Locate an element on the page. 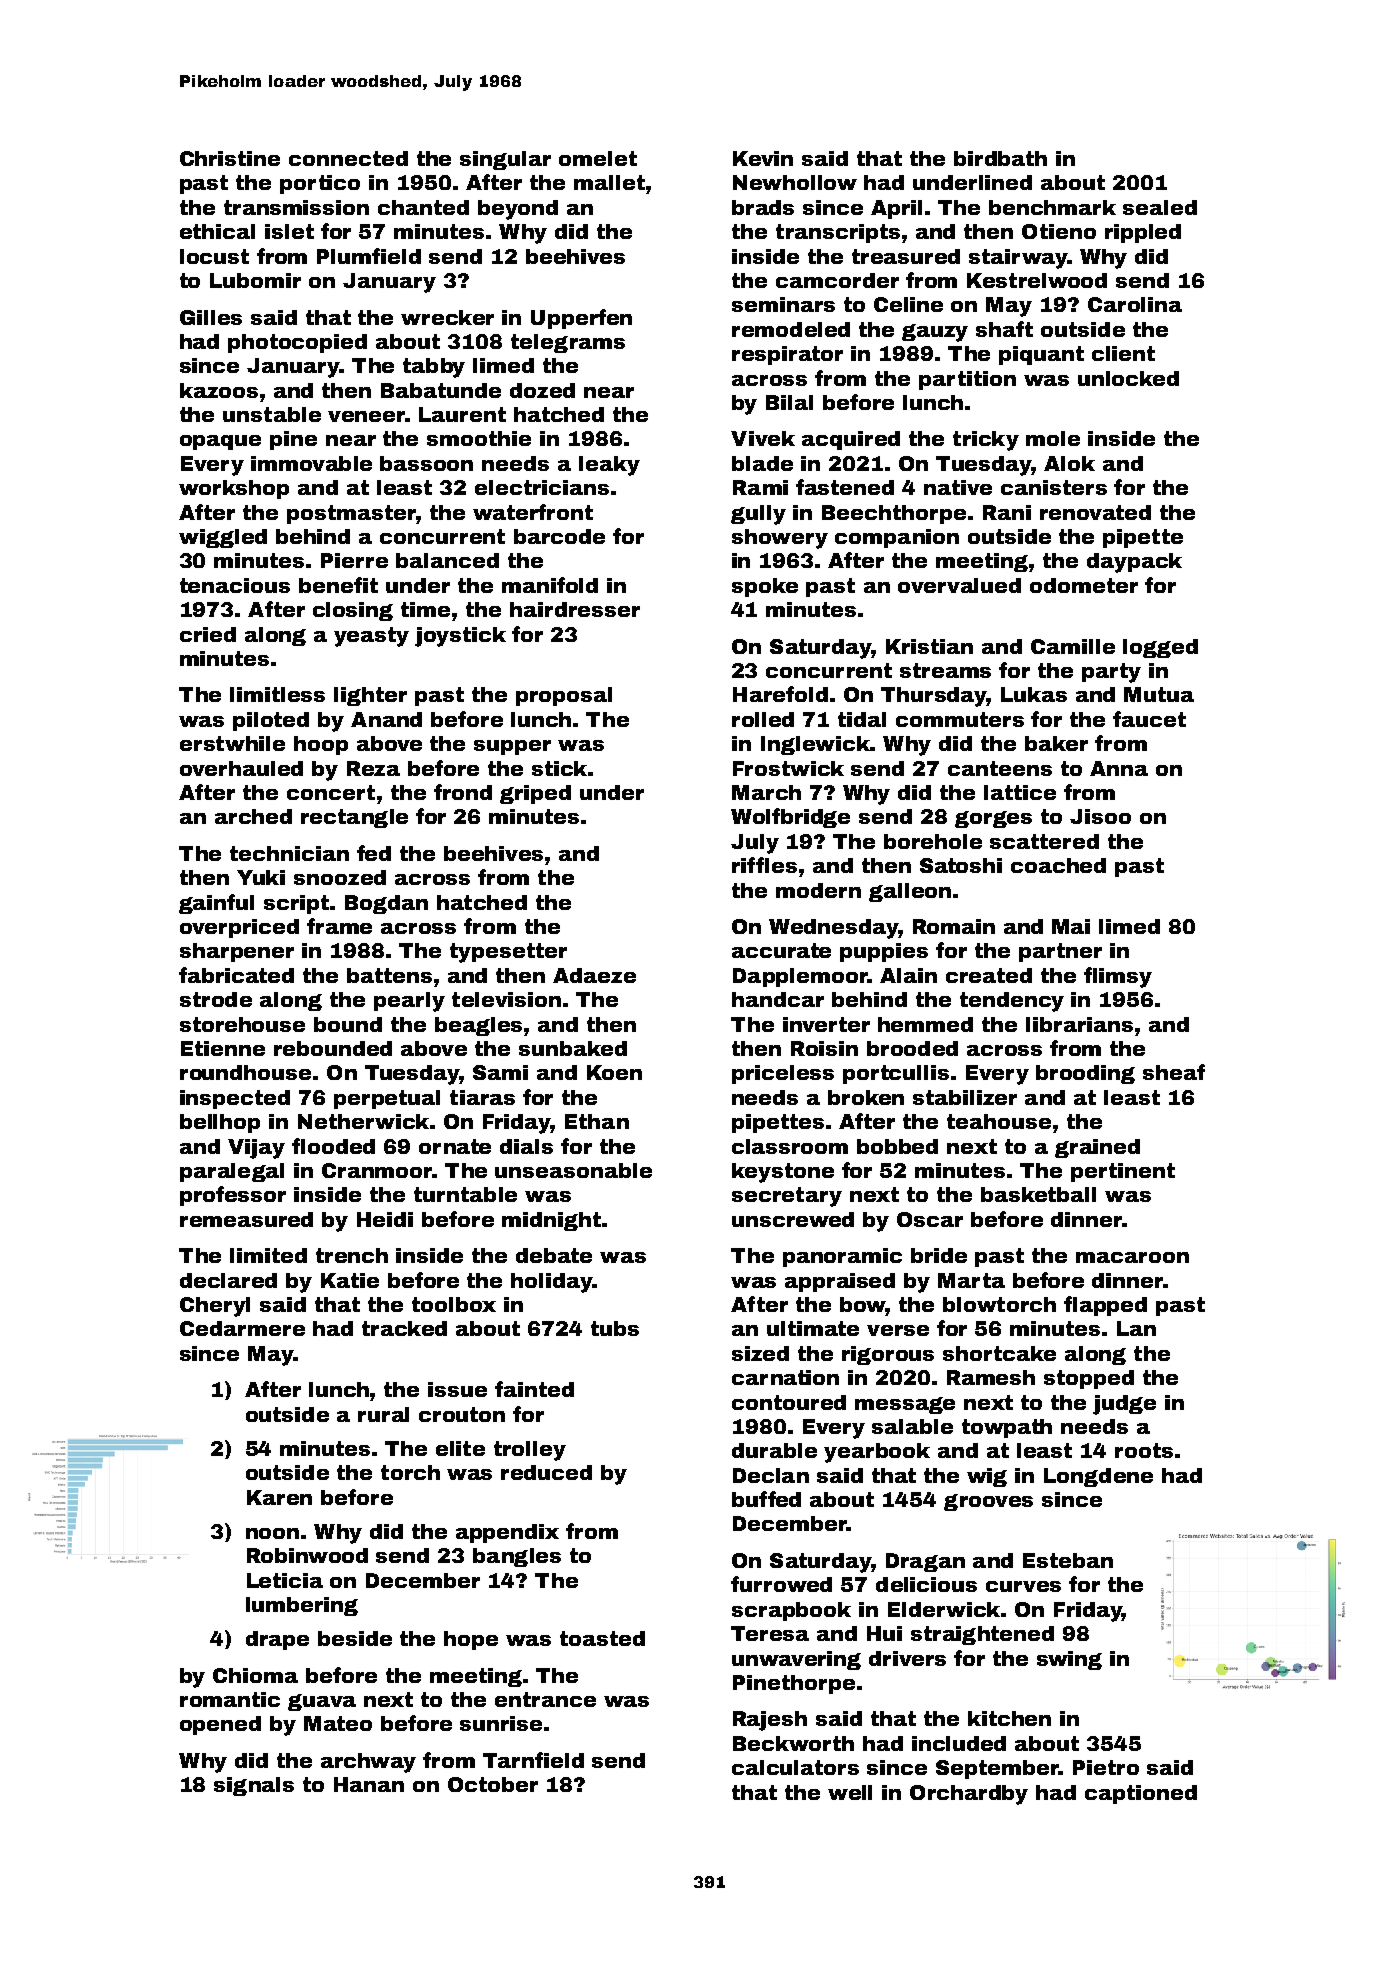 Image resolution: width=1386 pixels, height=1969 pixels. macaroon is located at coordinates (1132, 1257).
